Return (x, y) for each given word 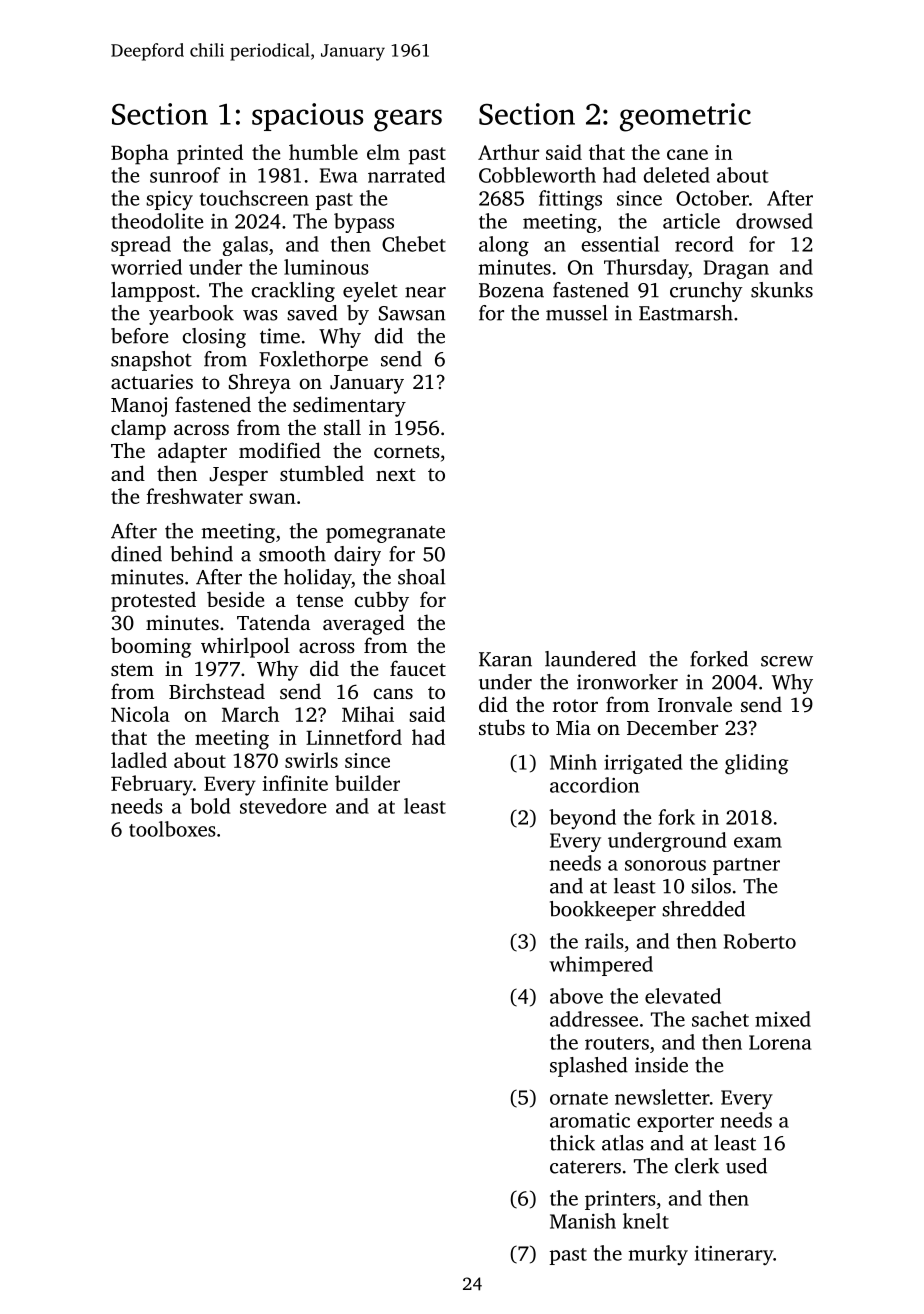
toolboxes (172, 829)
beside (235, 599)
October (712, 198)
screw (787, 661)
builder (367, 783)
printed (210, 154)
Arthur (508, 152)
